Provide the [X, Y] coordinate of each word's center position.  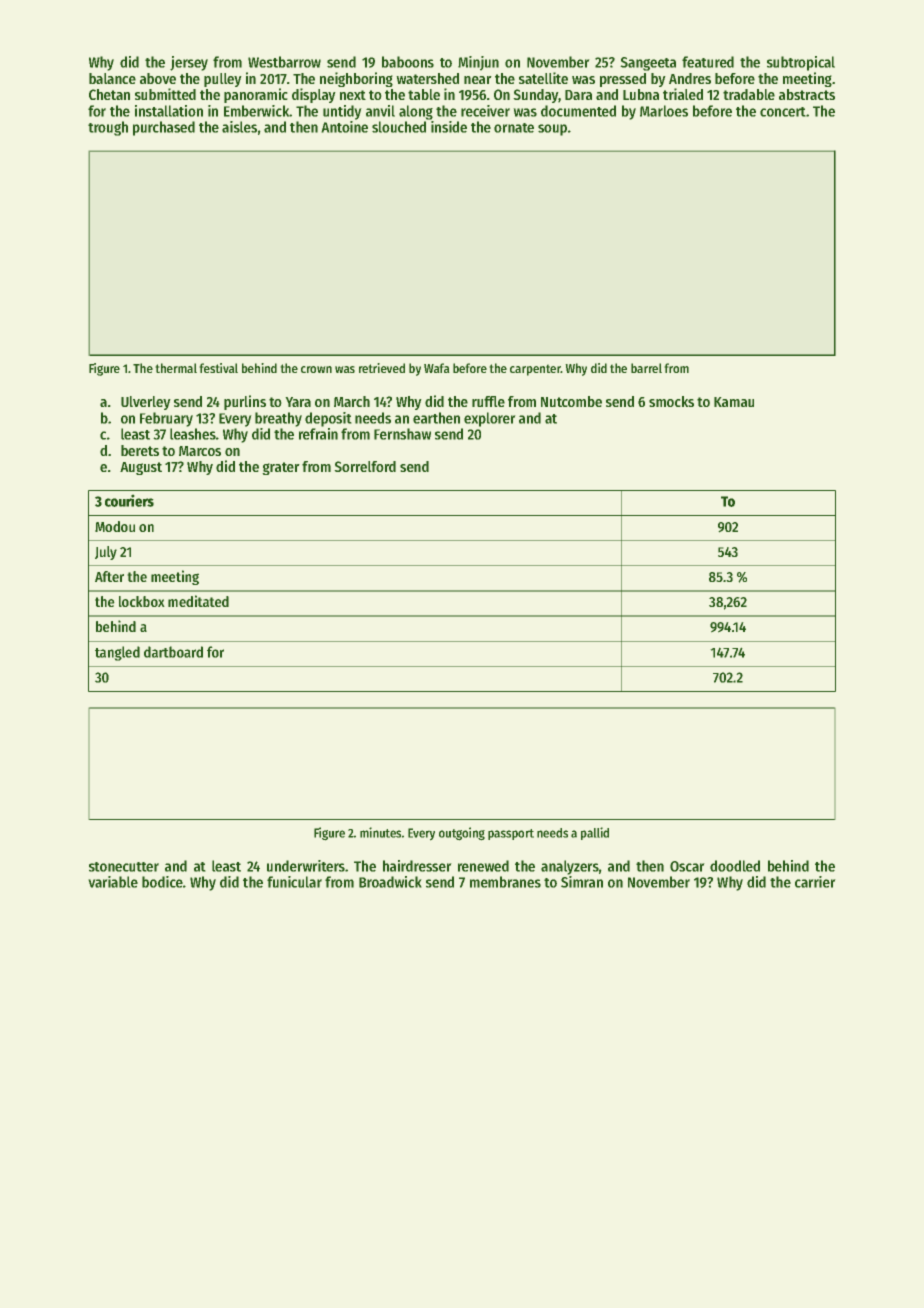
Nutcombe [571, 401]
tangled [117, 653]
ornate [514, 128]
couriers [129, 500]
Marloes [664, 111]
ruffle [488, 401]
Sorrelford [365, 466]
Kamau [734, 402]
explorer [490, 419]
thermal [176, 368]
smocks [671, 401]
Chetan [109, 94]
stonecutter [124, 867]
